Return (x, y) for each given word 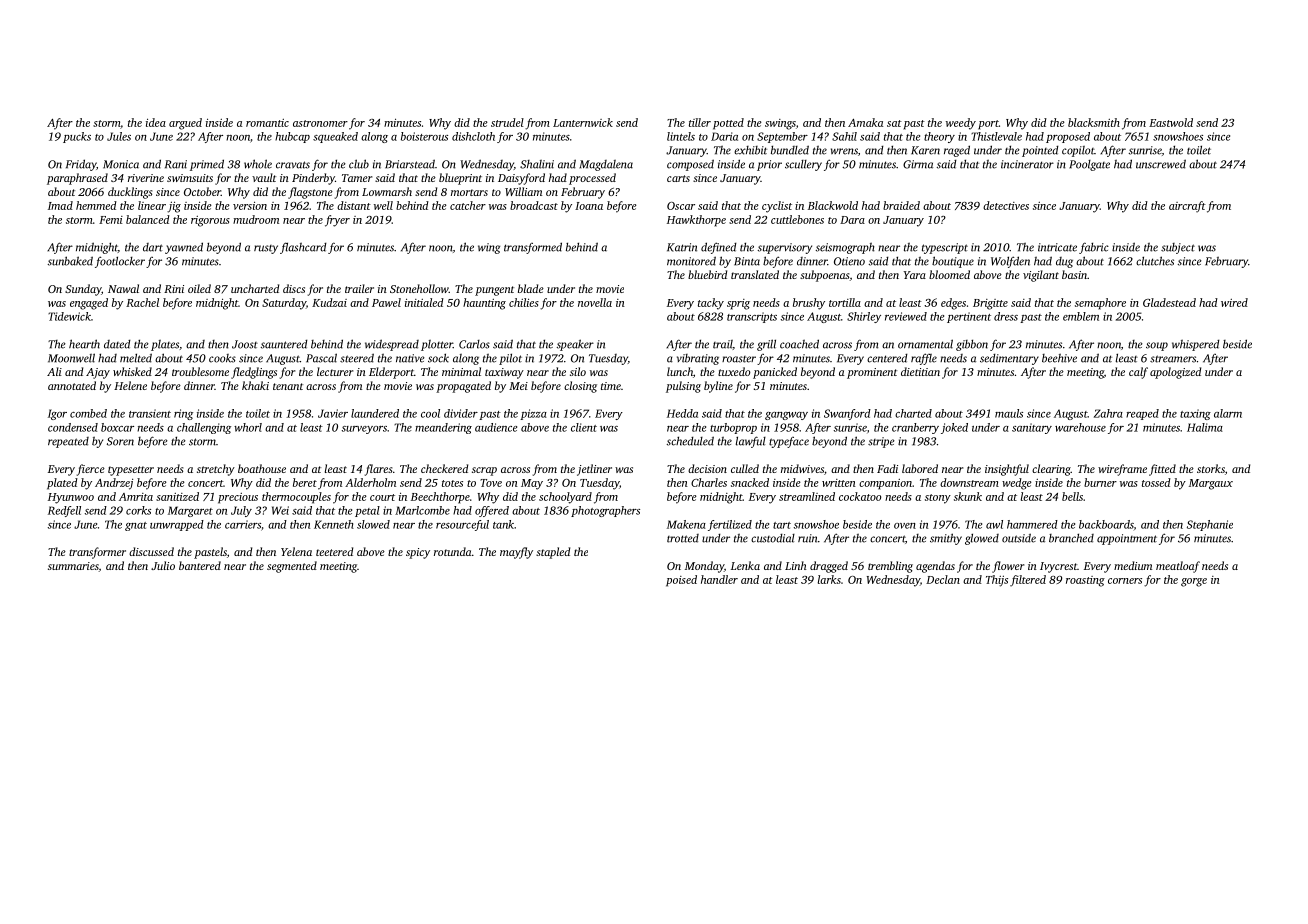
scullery (803, 165)
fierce (91, 470)
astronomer (320, 123)
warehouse (1080, 427)
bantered (200, 565)
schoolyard (565, 498)
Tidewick (69, 316)
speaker (575, 345)
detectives (1006, 205)
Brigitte (990, 304)
